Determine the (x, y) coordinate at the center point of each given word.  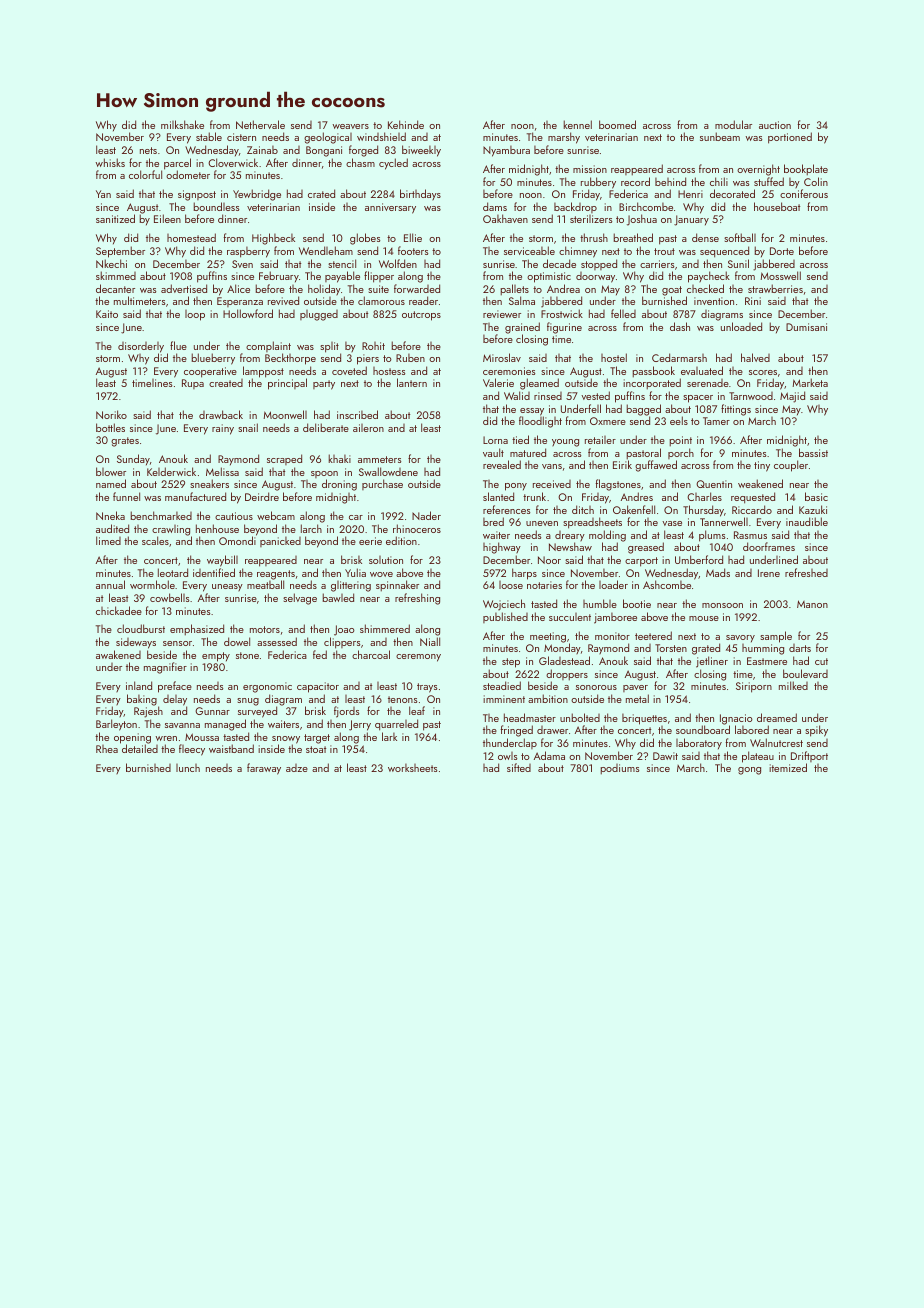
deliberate (326, 427)
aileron (368, 428)
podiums (619, 769)
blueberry (213, 359)
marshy (564, 138)
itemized (788, 767)
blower (111, 471)
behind (670, 181)
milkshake (182, 124)
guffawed (656, 466)
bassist (813, 452)
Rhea (107, 749)
